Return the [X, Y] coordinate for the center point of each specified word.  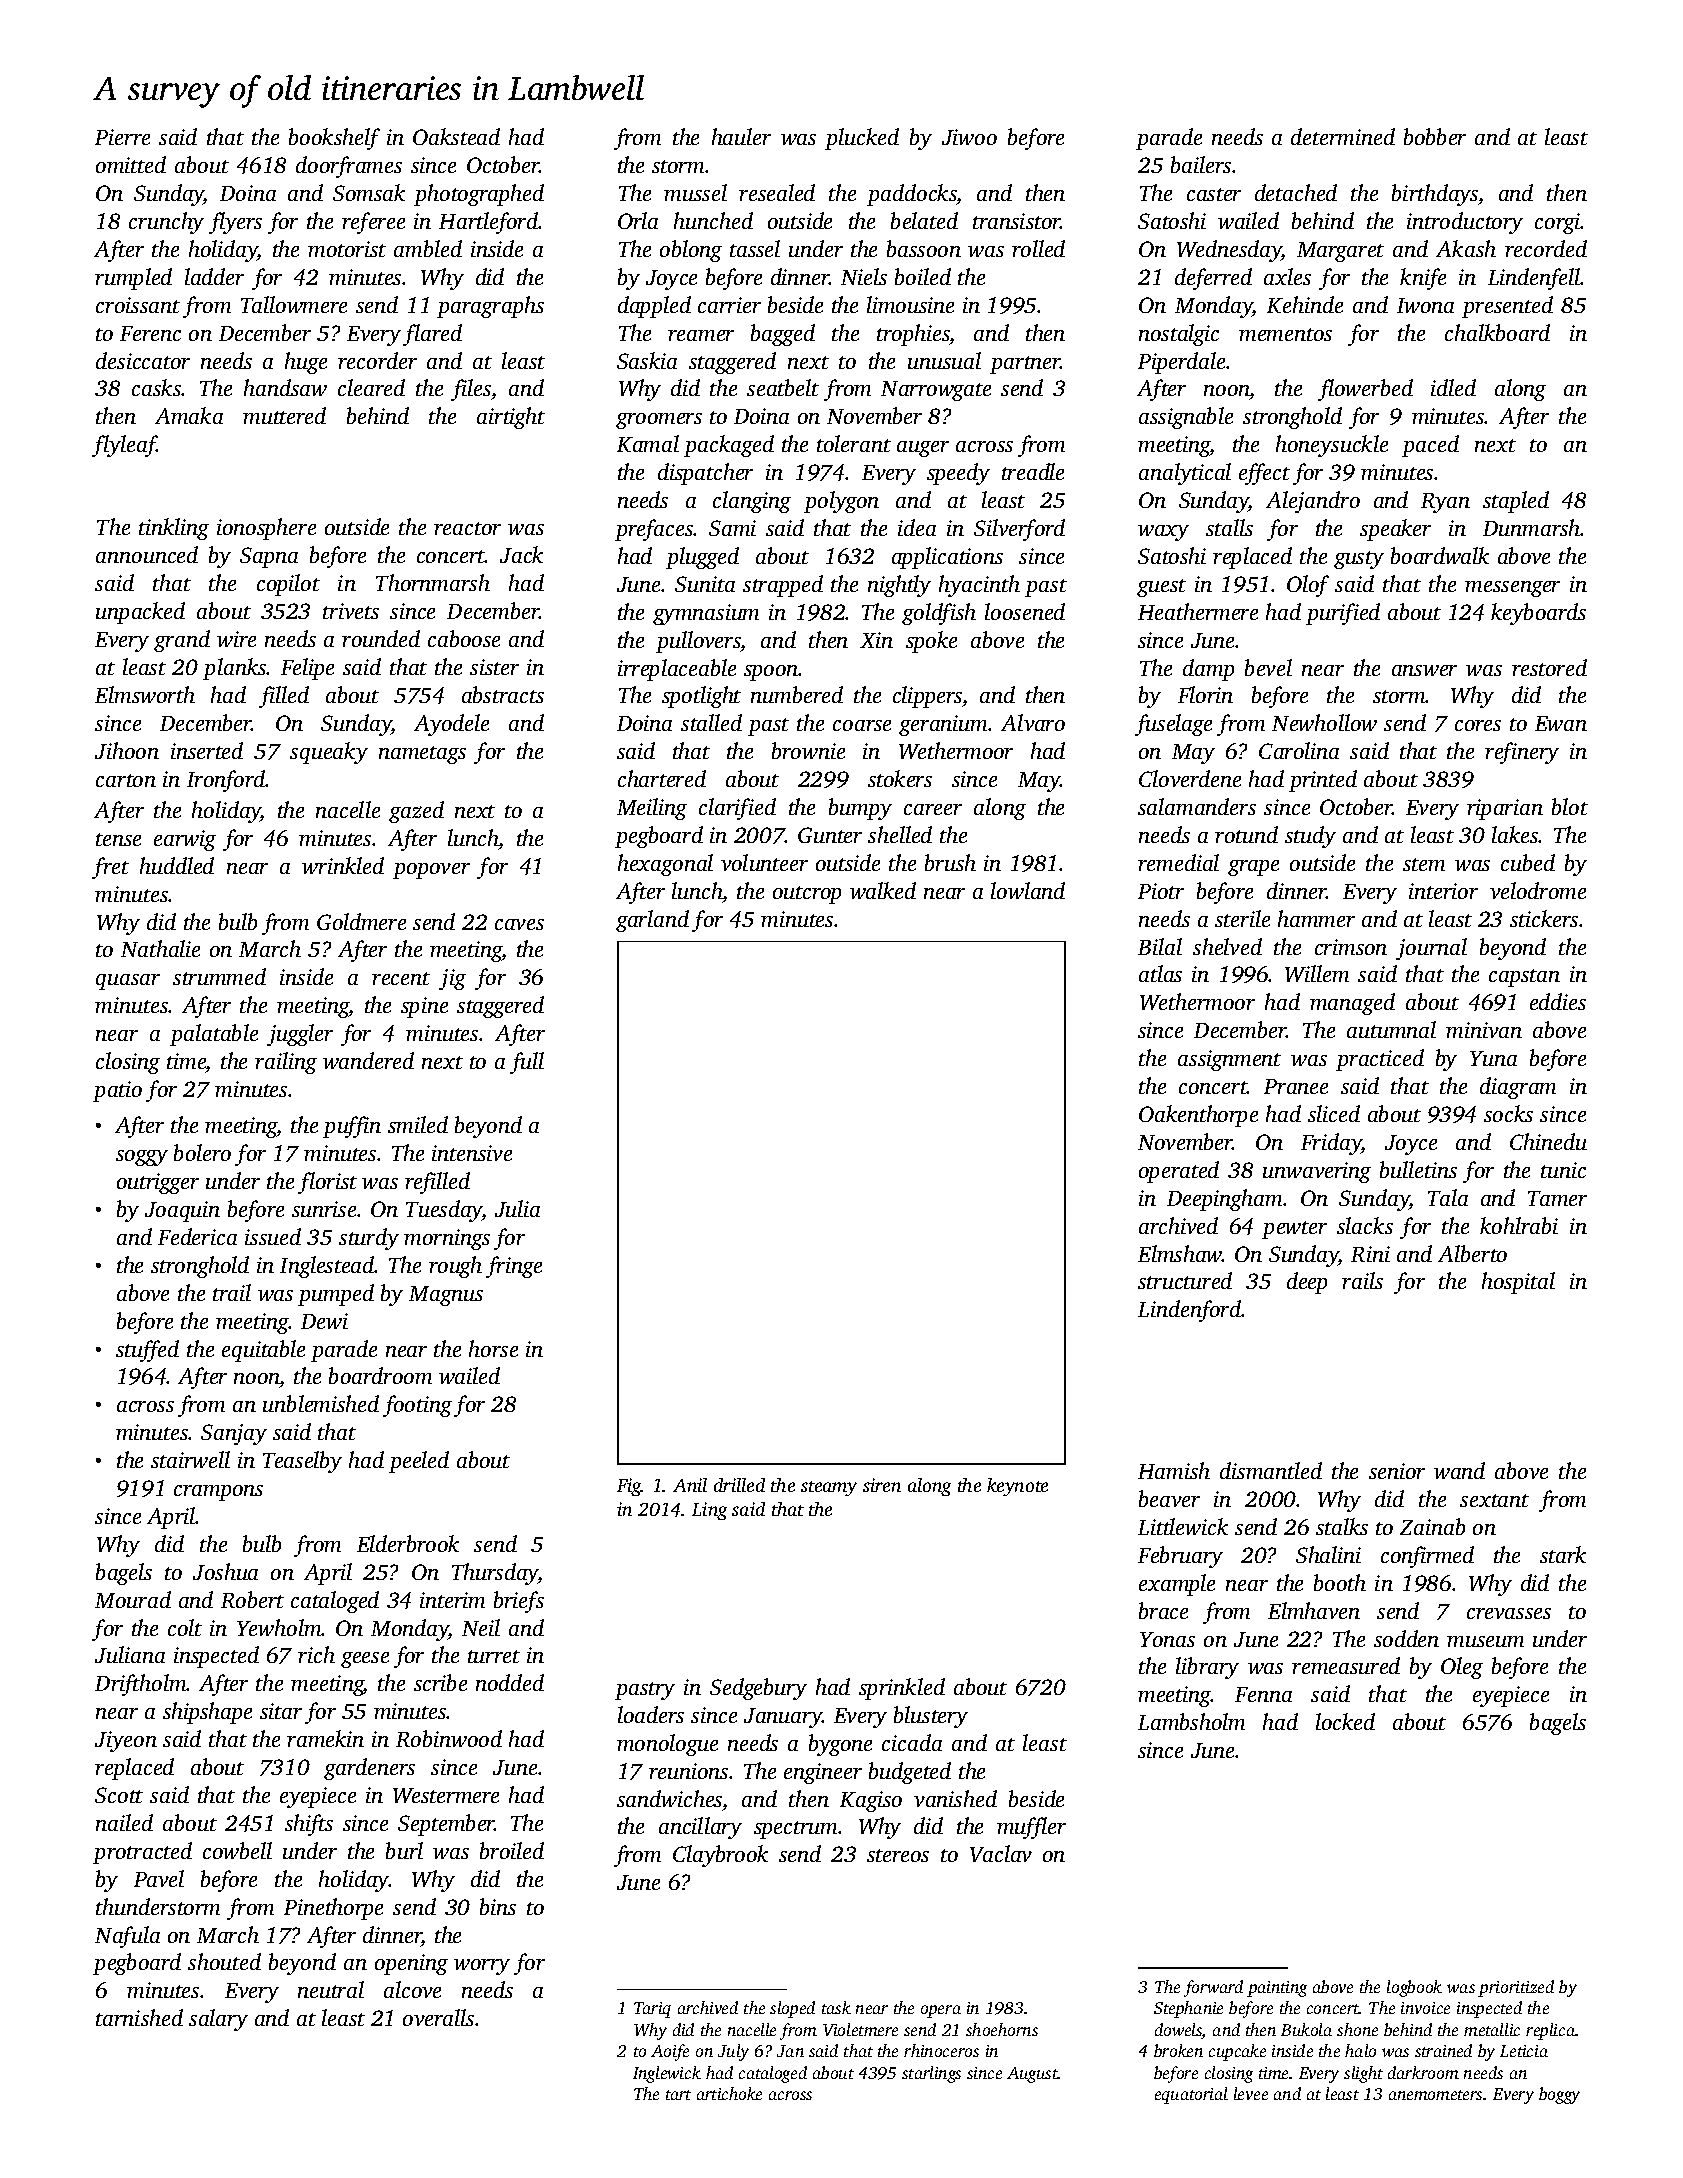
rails [1362, 1280]
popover [431, 871]
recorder [377, 360]
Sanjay [234, 1434]
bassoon [924, 248]
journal [1431, 949]
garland [652, 921]
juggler [300, 1035]
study [1310, 837]
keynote [1017, 1487]
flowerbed [1365, 390]
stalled [711, 722]
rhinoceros [941, 2050]
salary [218, 2020]
